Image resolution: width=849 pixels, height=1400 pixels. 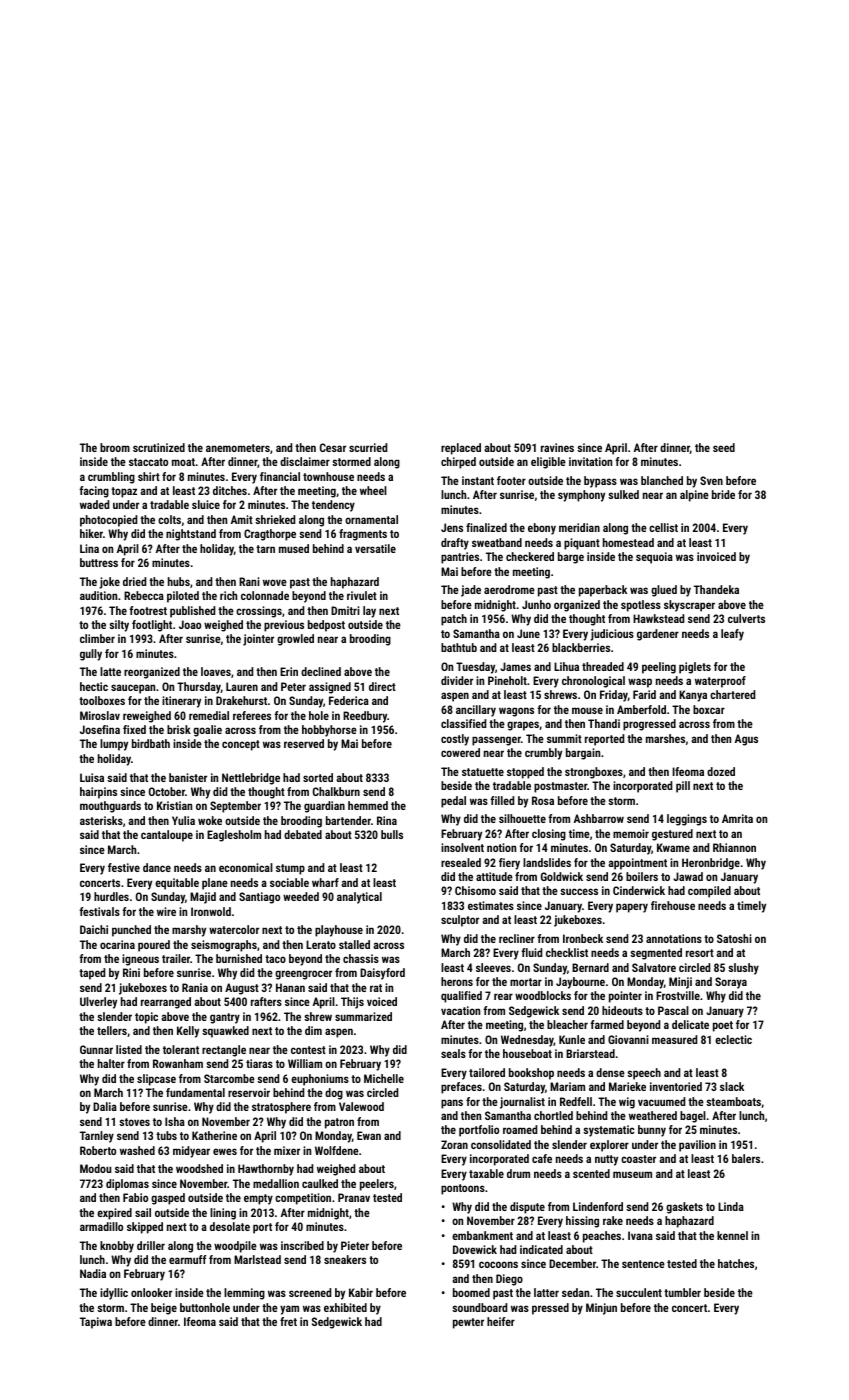 I want to click on wharf, so click(x=325, y=882).
